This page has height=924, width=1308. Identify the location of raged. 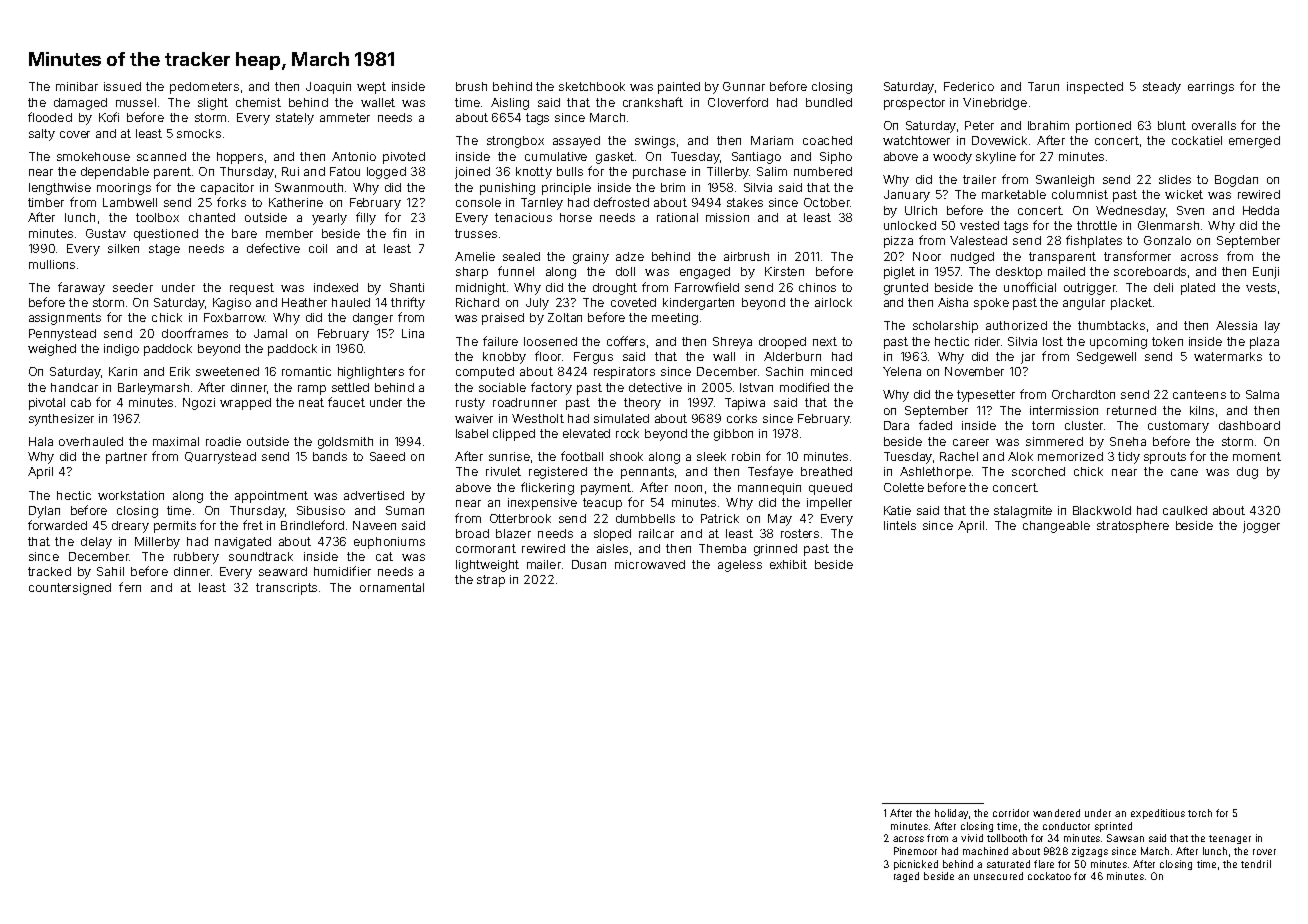
(906, 877).
